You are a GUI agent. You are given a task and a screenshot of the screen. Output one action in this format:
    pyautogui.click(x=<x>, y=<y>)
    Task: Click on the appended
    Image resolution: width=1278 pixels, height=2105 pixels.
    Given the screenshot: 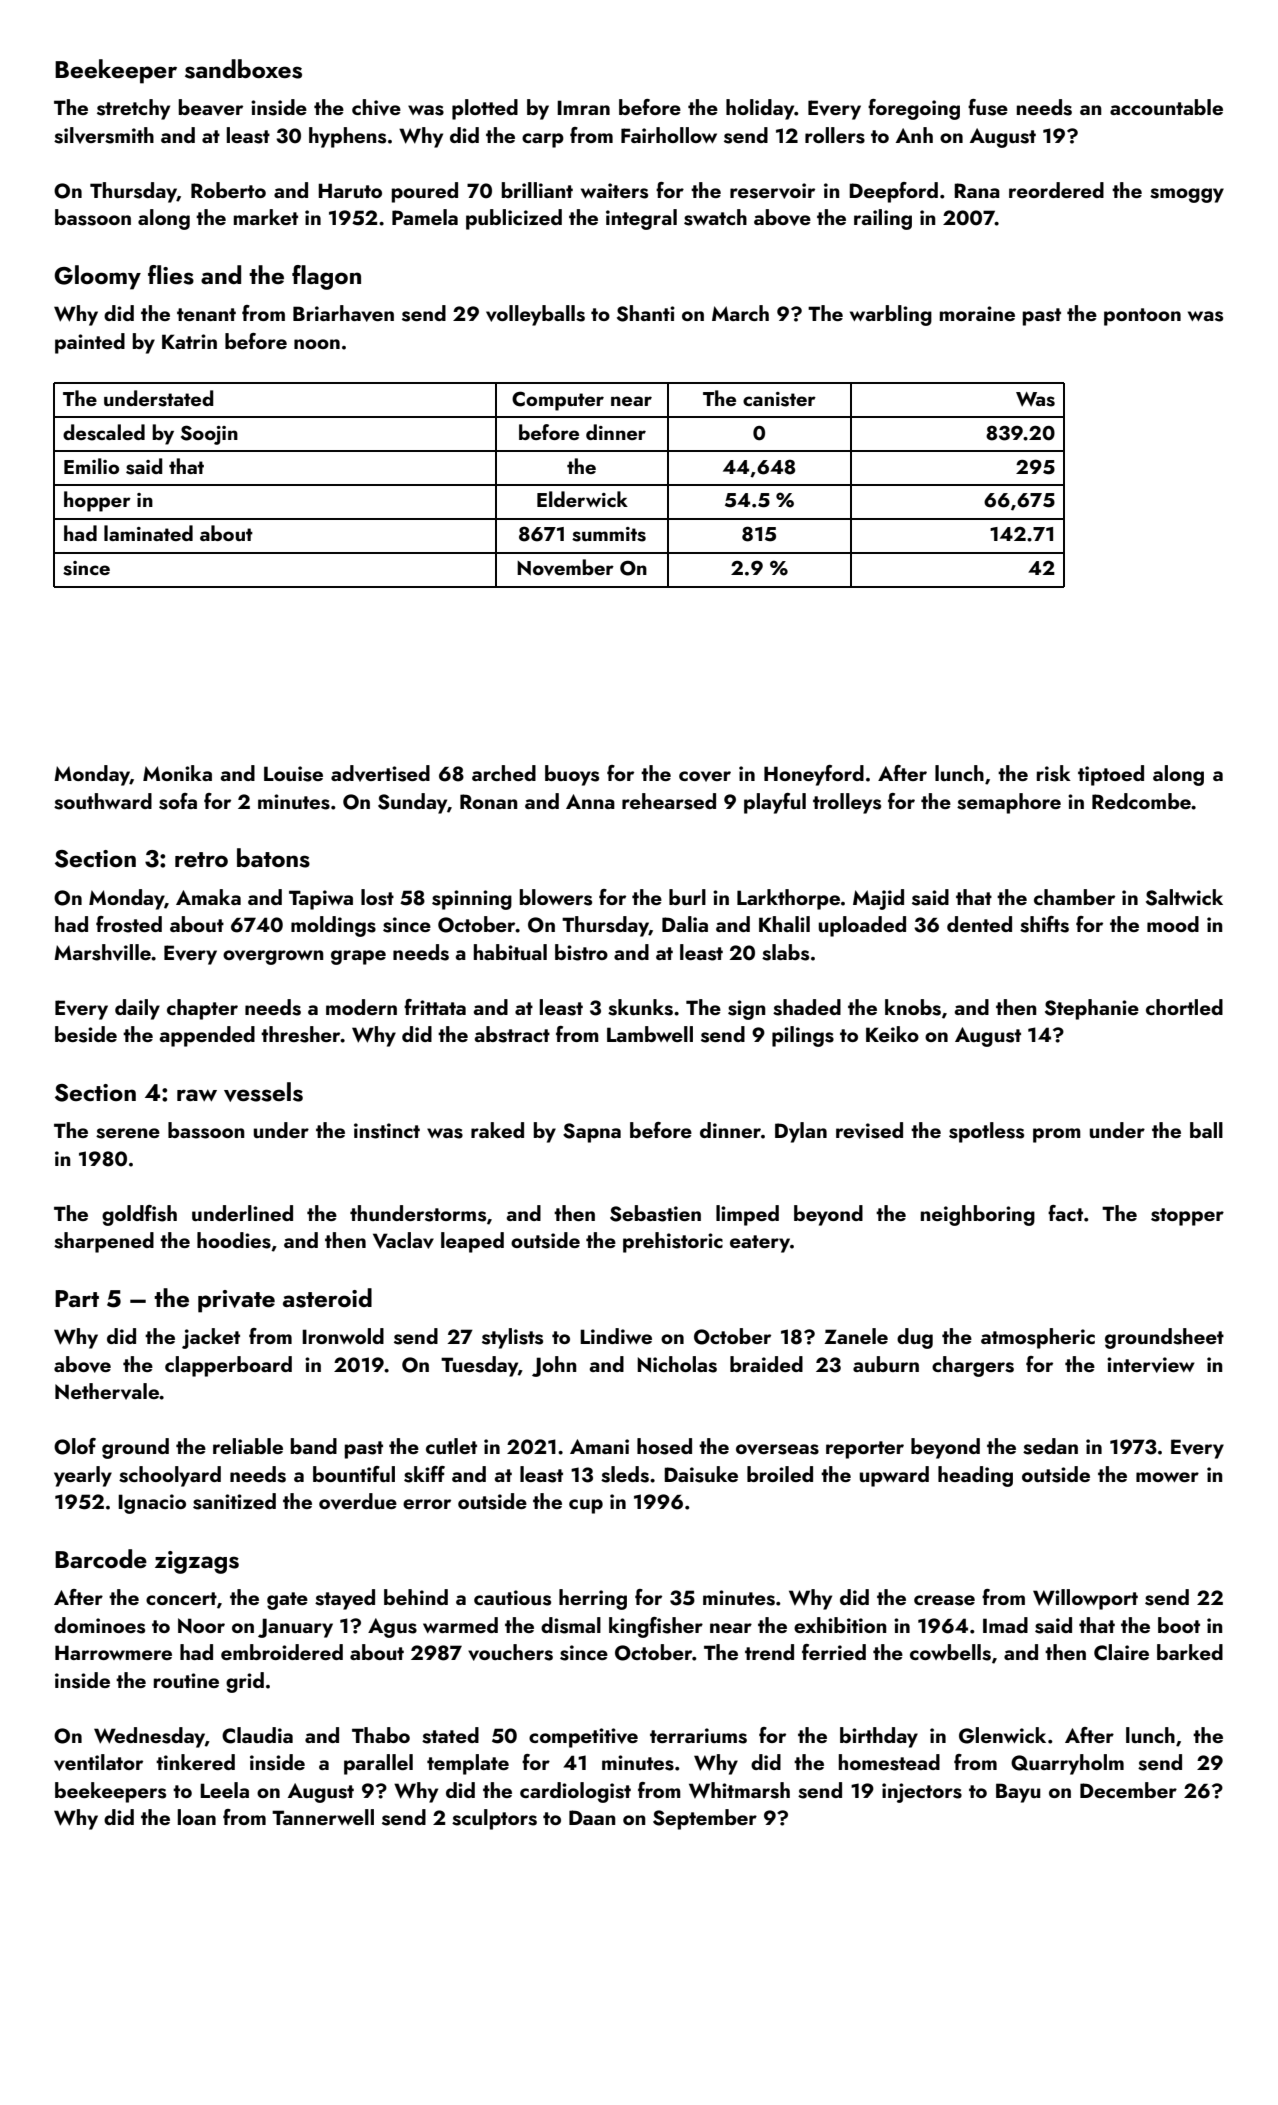 What is the action you would take?
    pyautogui.click(x=207, y=1036)
